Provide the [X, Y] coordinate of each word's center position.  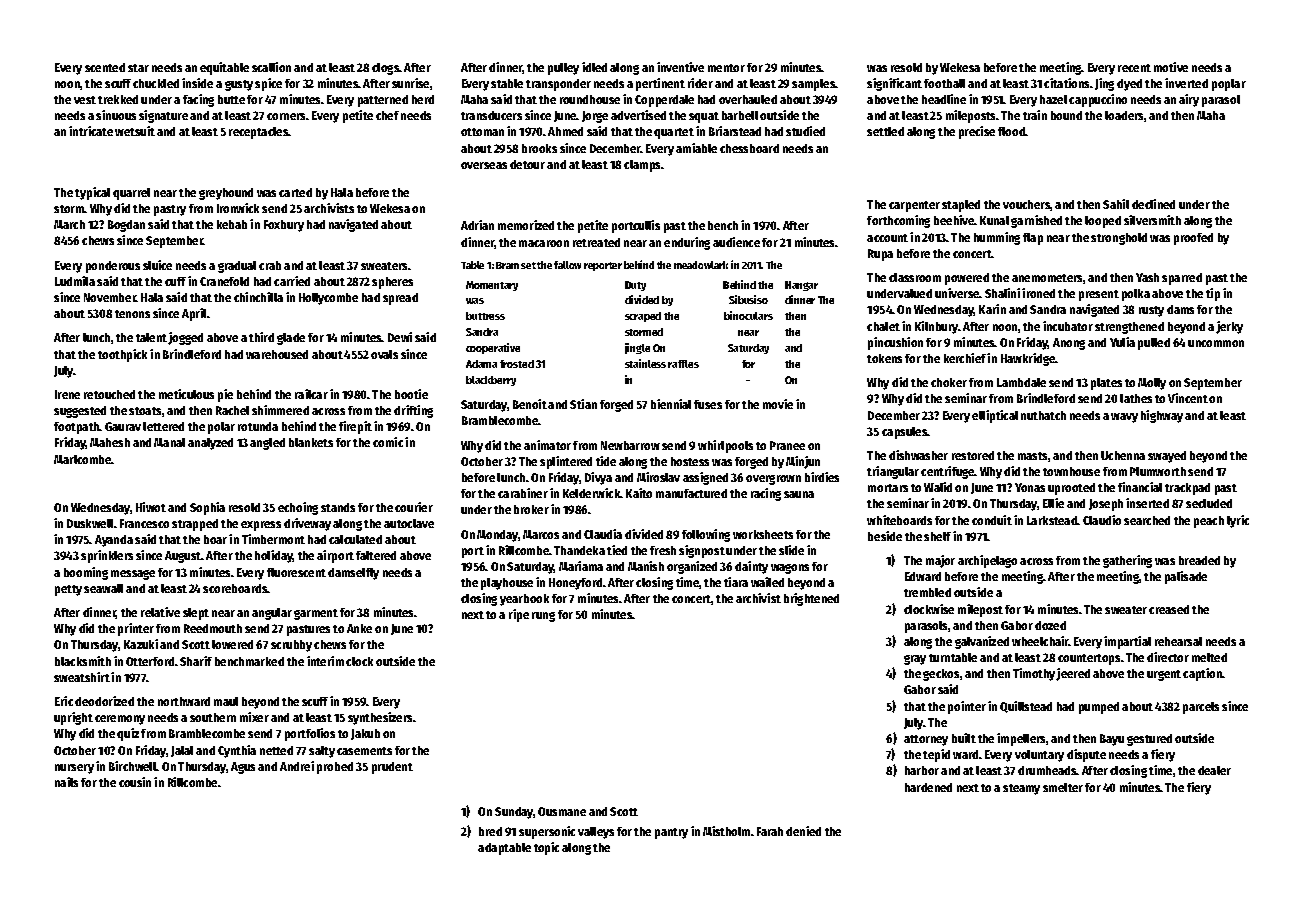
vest [85, 100]
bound [1066, 115]
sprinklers [107, 556]
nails [66, 782]
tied [617, 550]
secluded [1209, 503]
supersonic [547, 832]
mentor [726, 68]
